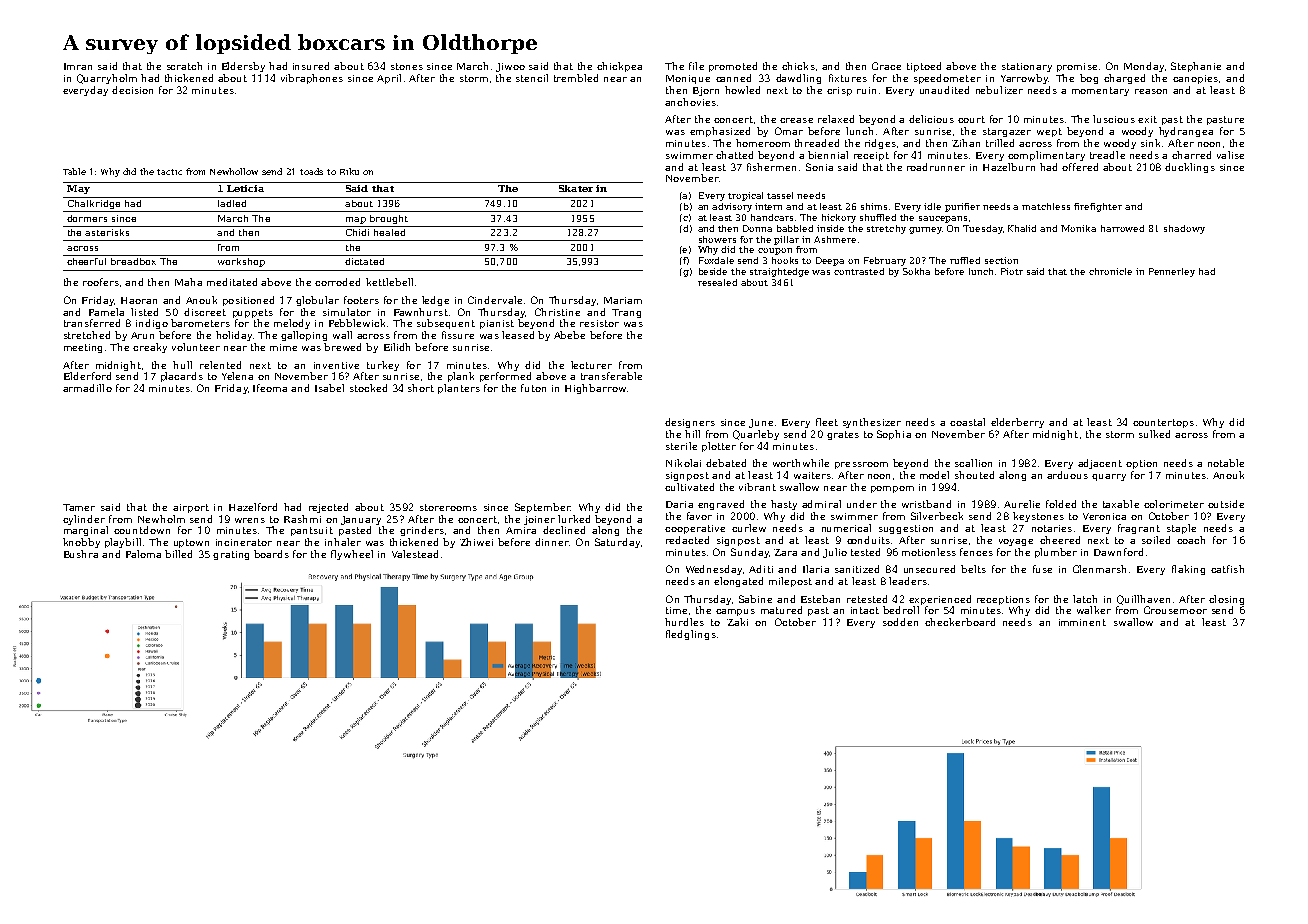 The height and width of the screenshot is (924, 1308). Describe the element at coordinates (691, 635) in the screenshot. I see `fledglings` at that location.
